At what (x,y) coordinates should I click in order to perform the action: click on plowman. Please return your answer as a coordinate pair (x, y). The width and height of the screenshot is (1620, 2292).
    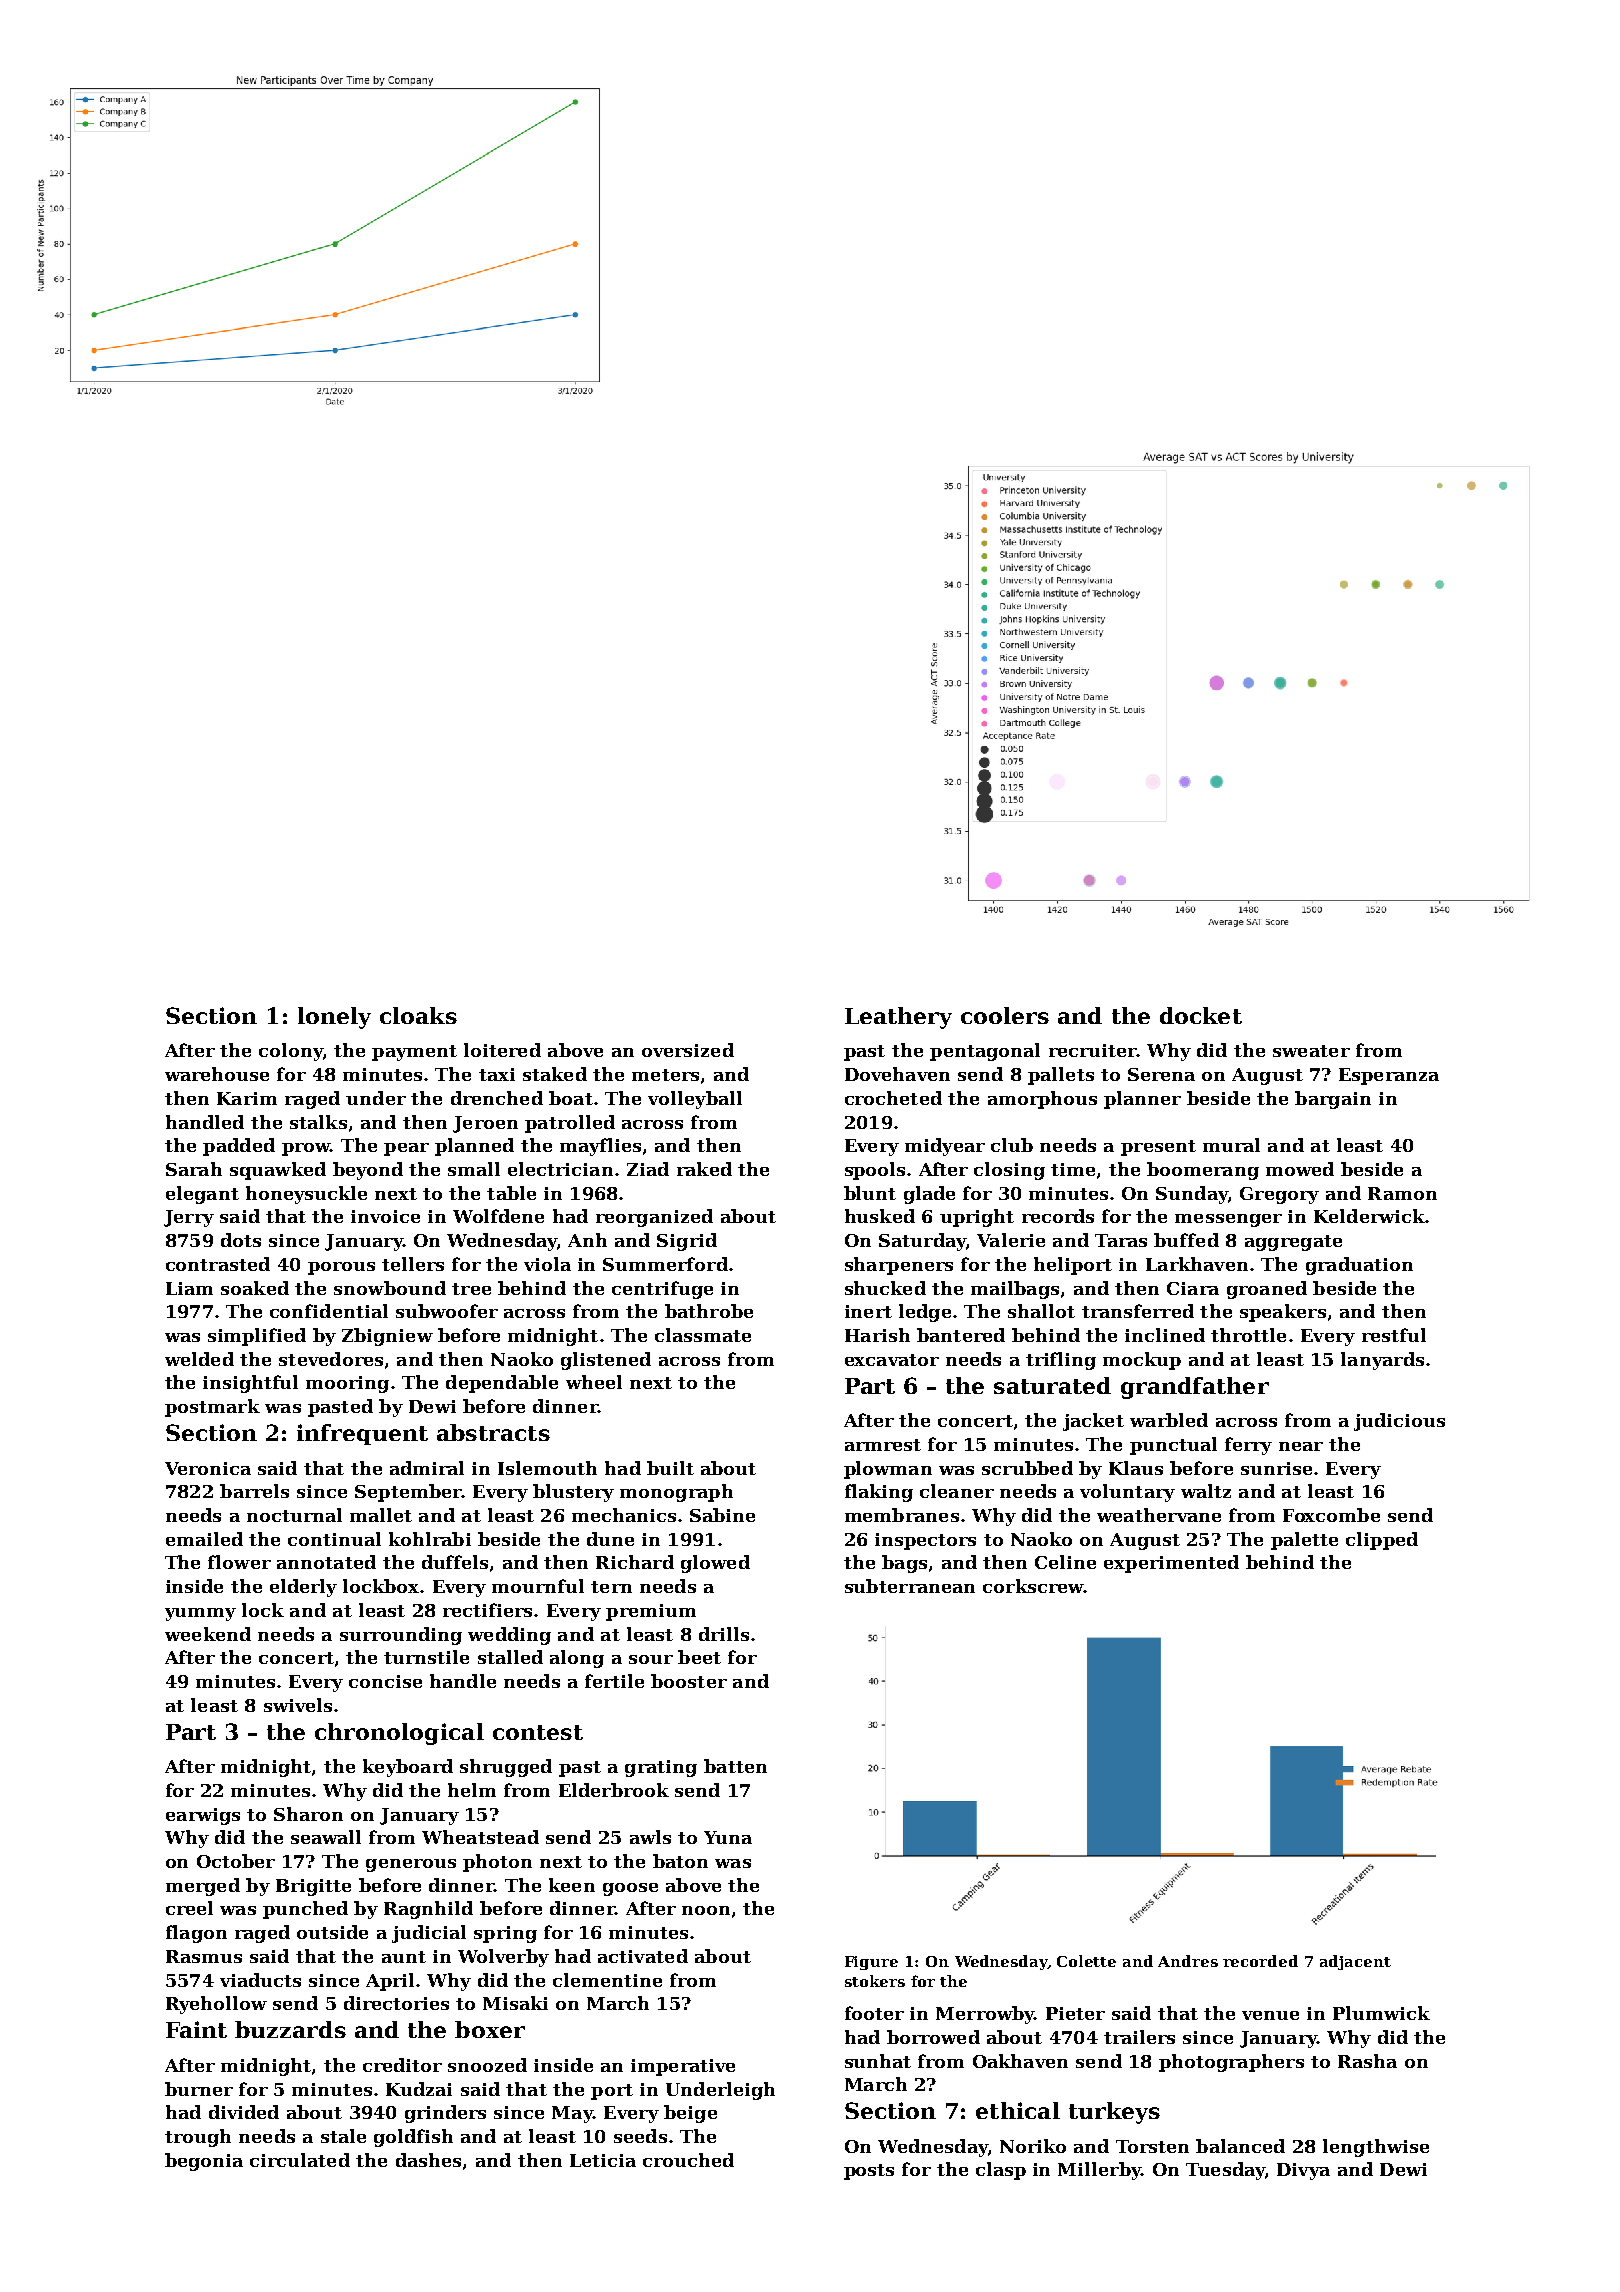
    Looking at the image, I should click on (888, 1470).
